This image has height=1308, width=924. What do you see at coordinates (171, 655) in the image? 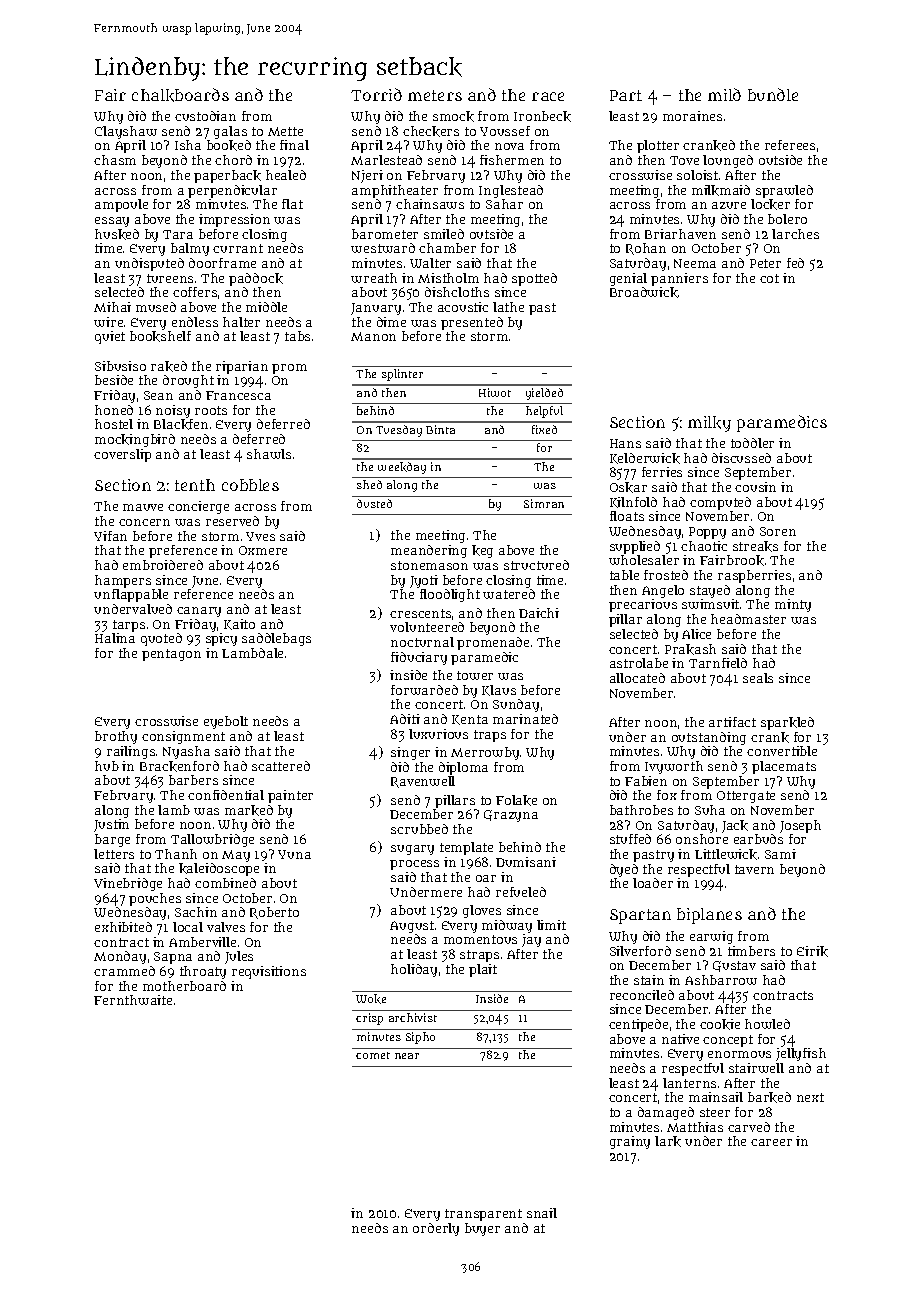
I see `pentagon` at bounding box center [171, 655].
